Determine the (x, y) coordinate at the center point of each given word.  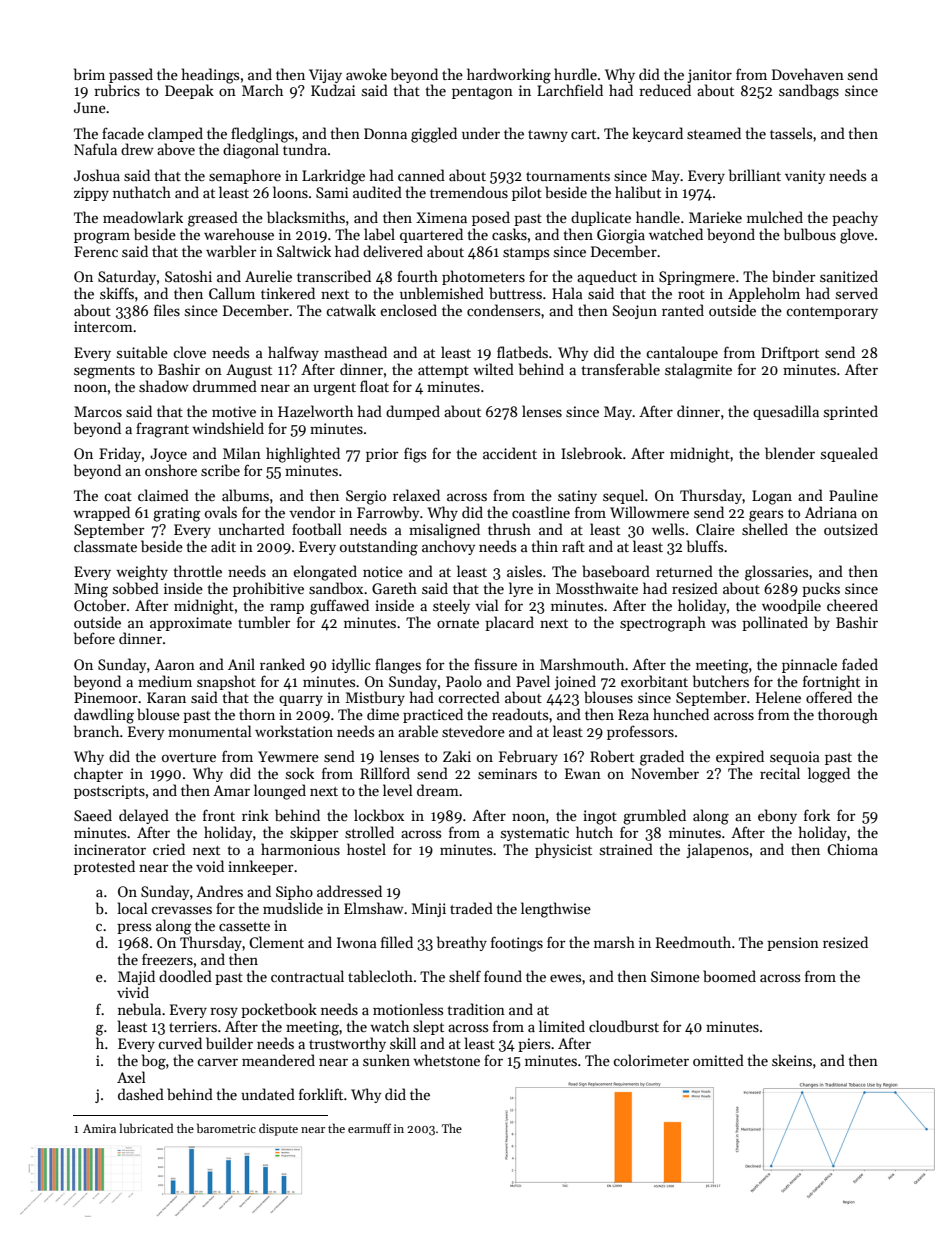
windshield (228, 428)
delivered (393, 251)
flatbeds (522, 352)
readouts (520, 714)
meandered (278, 1060)
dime (383, 714)
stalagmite (698, 371)
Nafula (95, 149)
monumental (210, 731)
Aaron (174, 664)
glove (857, 236)
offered (829, 697)
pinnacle (809, 665)
